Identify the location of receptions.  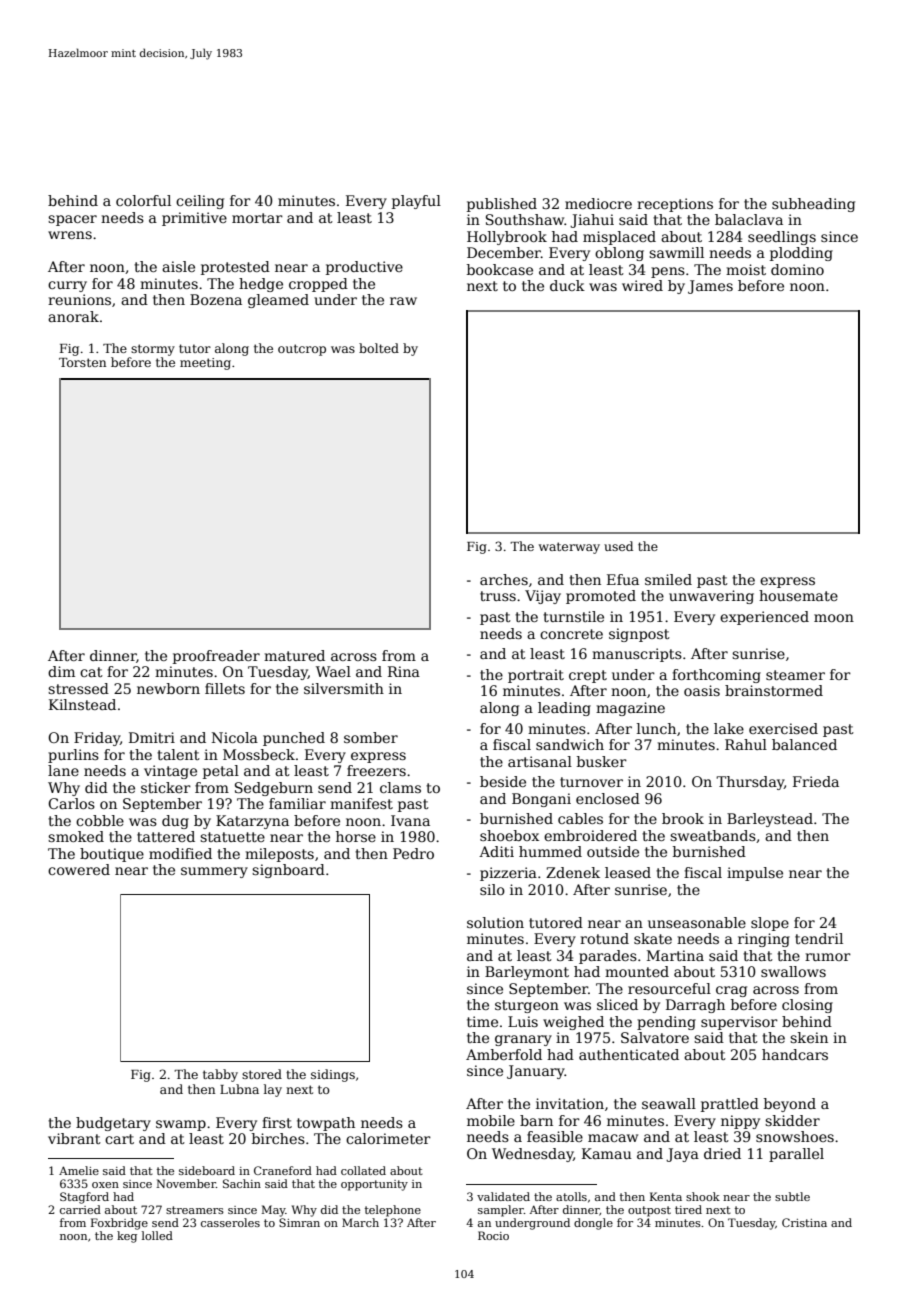
(675, 205).
